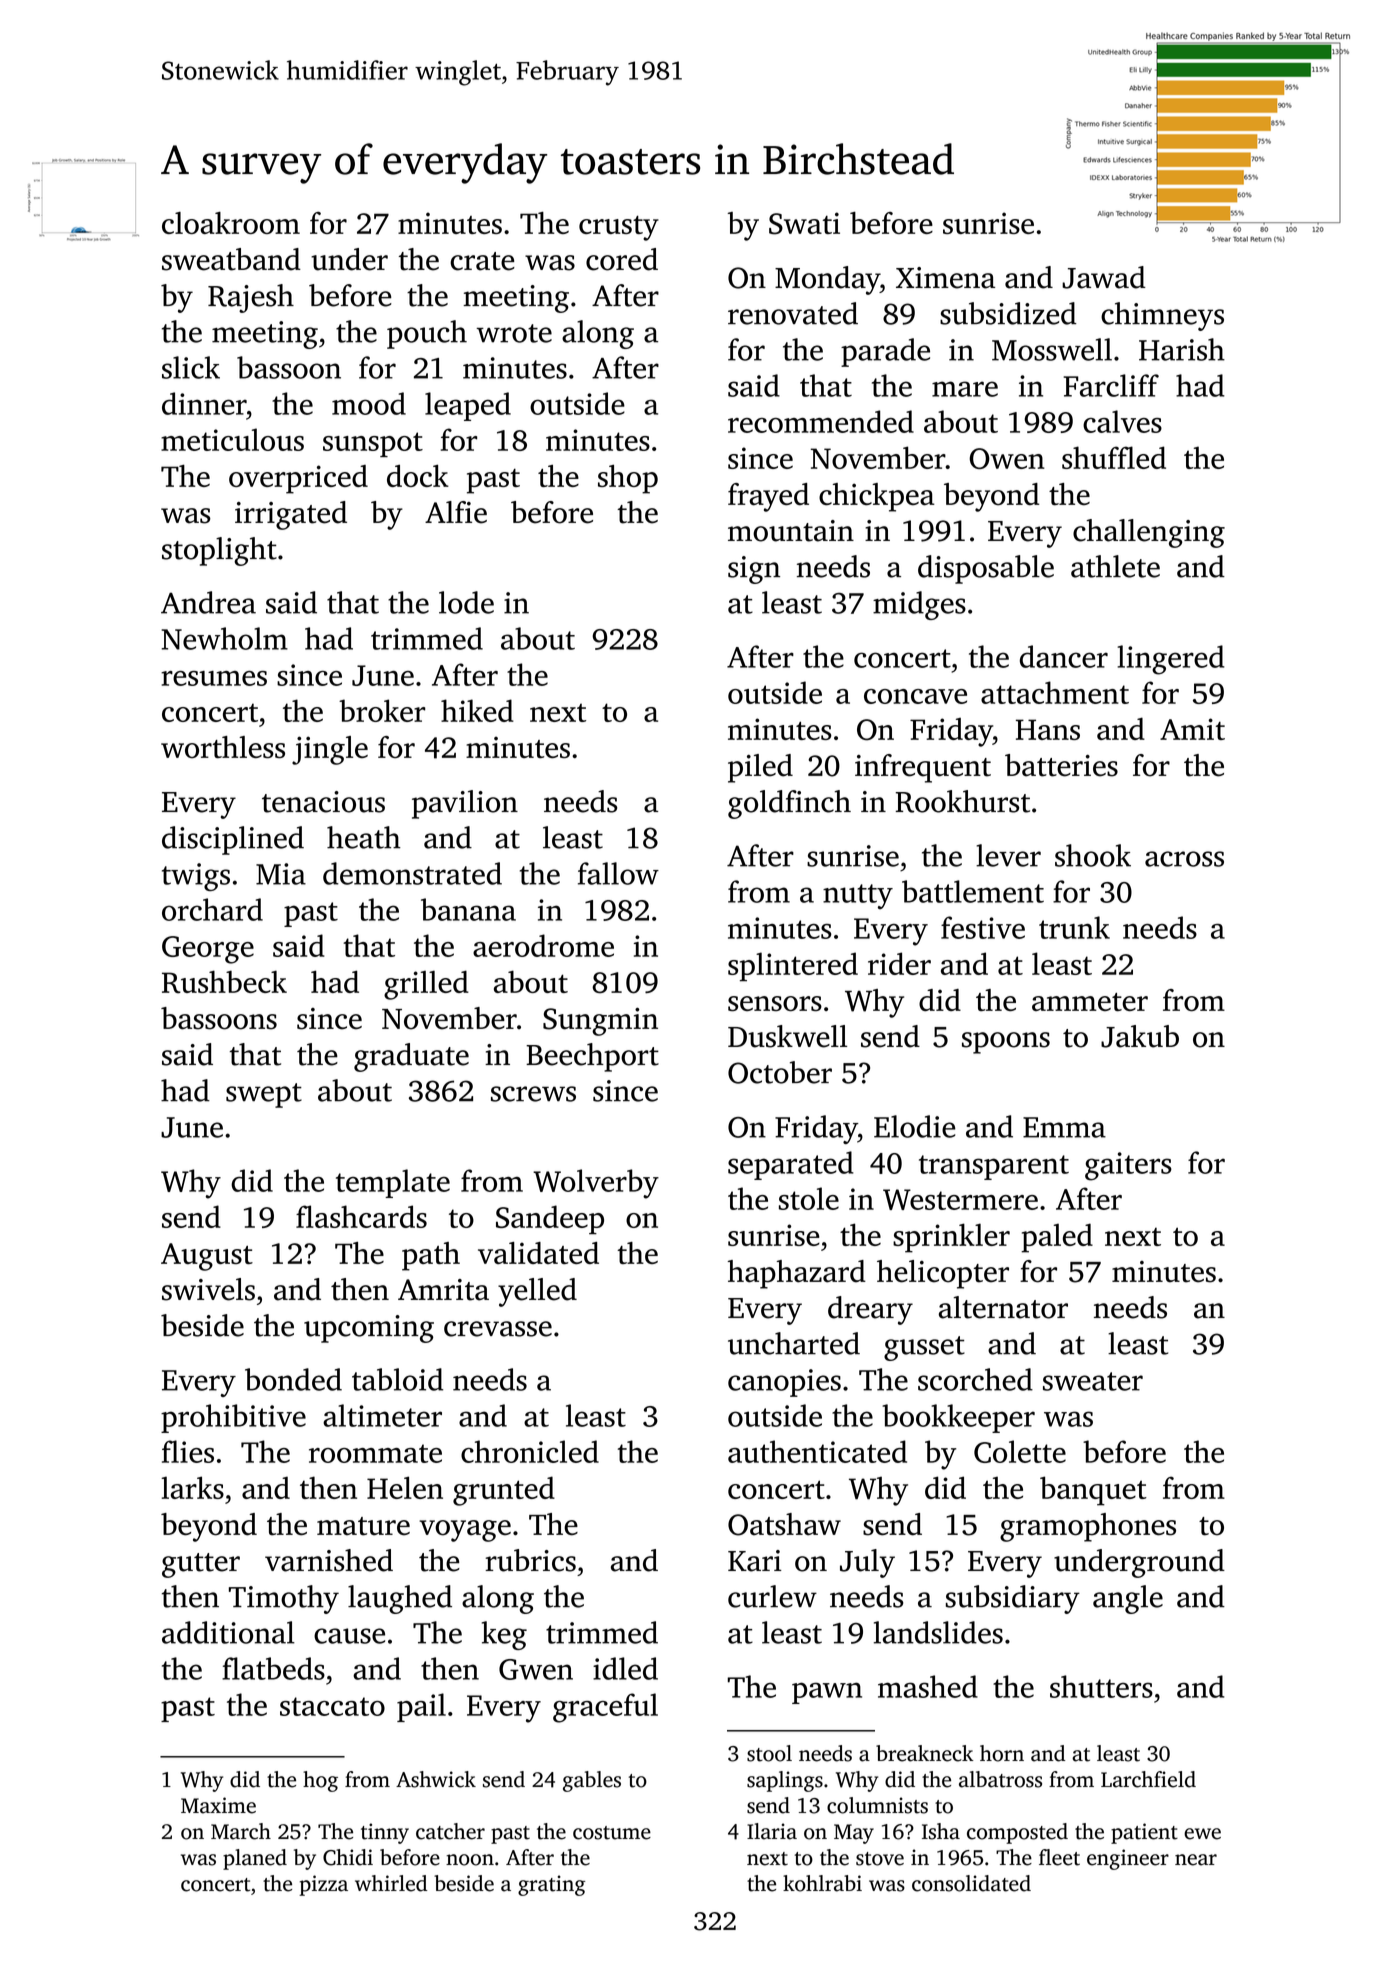 Image resolution: width=1386 pixels, height=1969 pixels. I want to click on Duskwell, so click(787, 1036).
